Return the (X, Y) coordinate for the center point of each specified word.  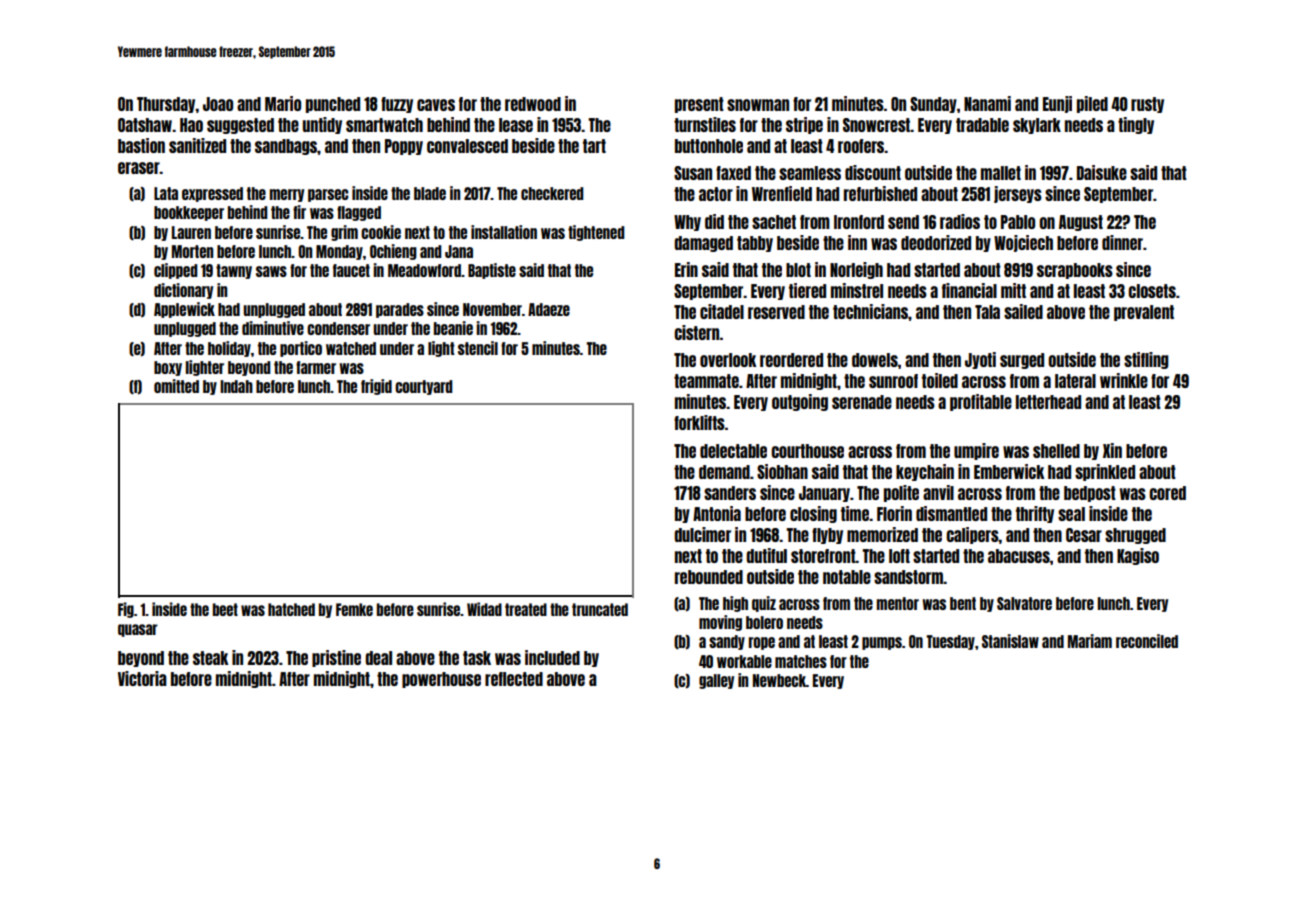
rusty (1147, 105)
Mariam (1090, 641)
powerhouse (441, 680)
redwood (533, 104)
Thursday (166, 105)
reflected (514, 679)
